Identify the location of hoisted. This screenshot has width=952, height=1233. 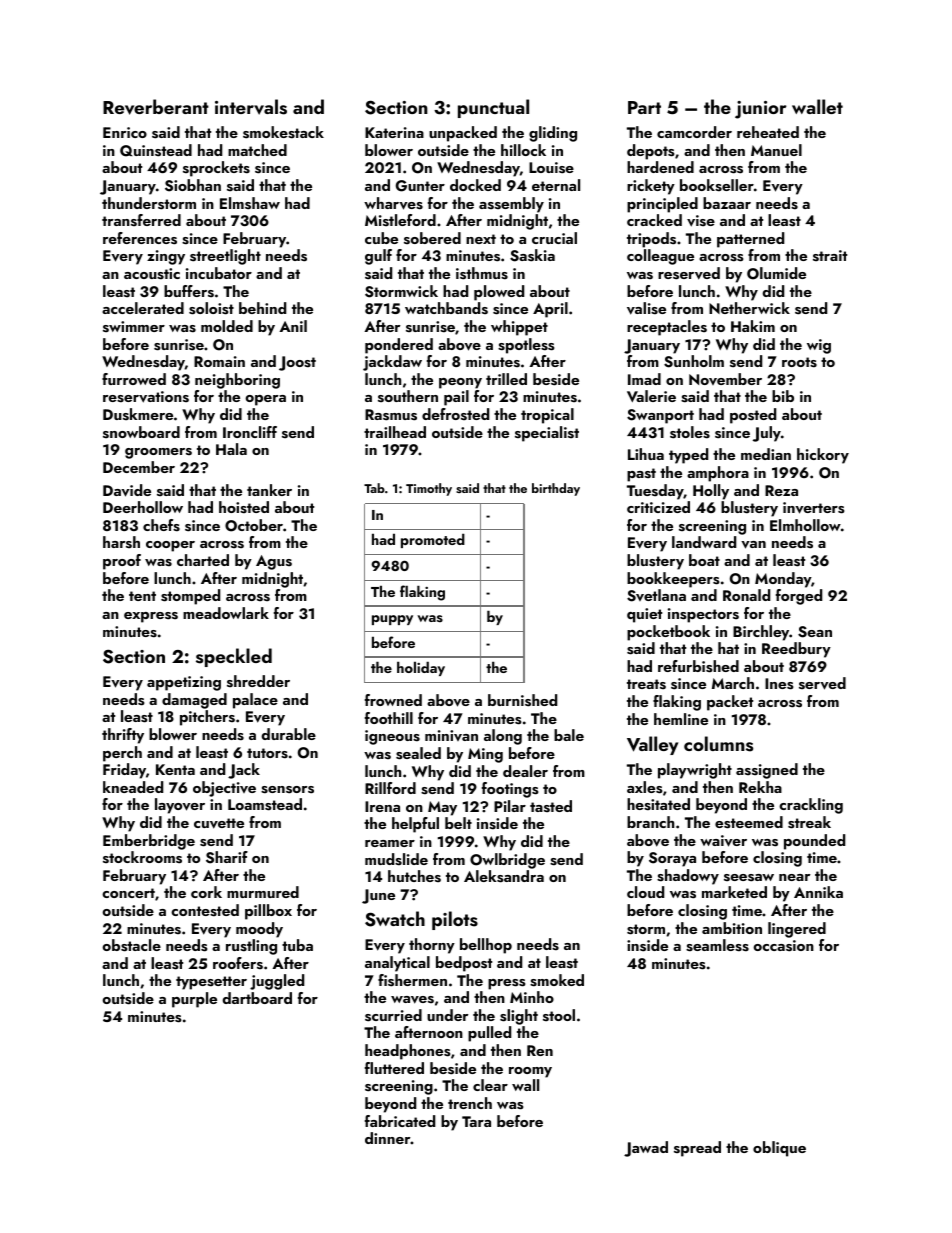
(244, 507).
